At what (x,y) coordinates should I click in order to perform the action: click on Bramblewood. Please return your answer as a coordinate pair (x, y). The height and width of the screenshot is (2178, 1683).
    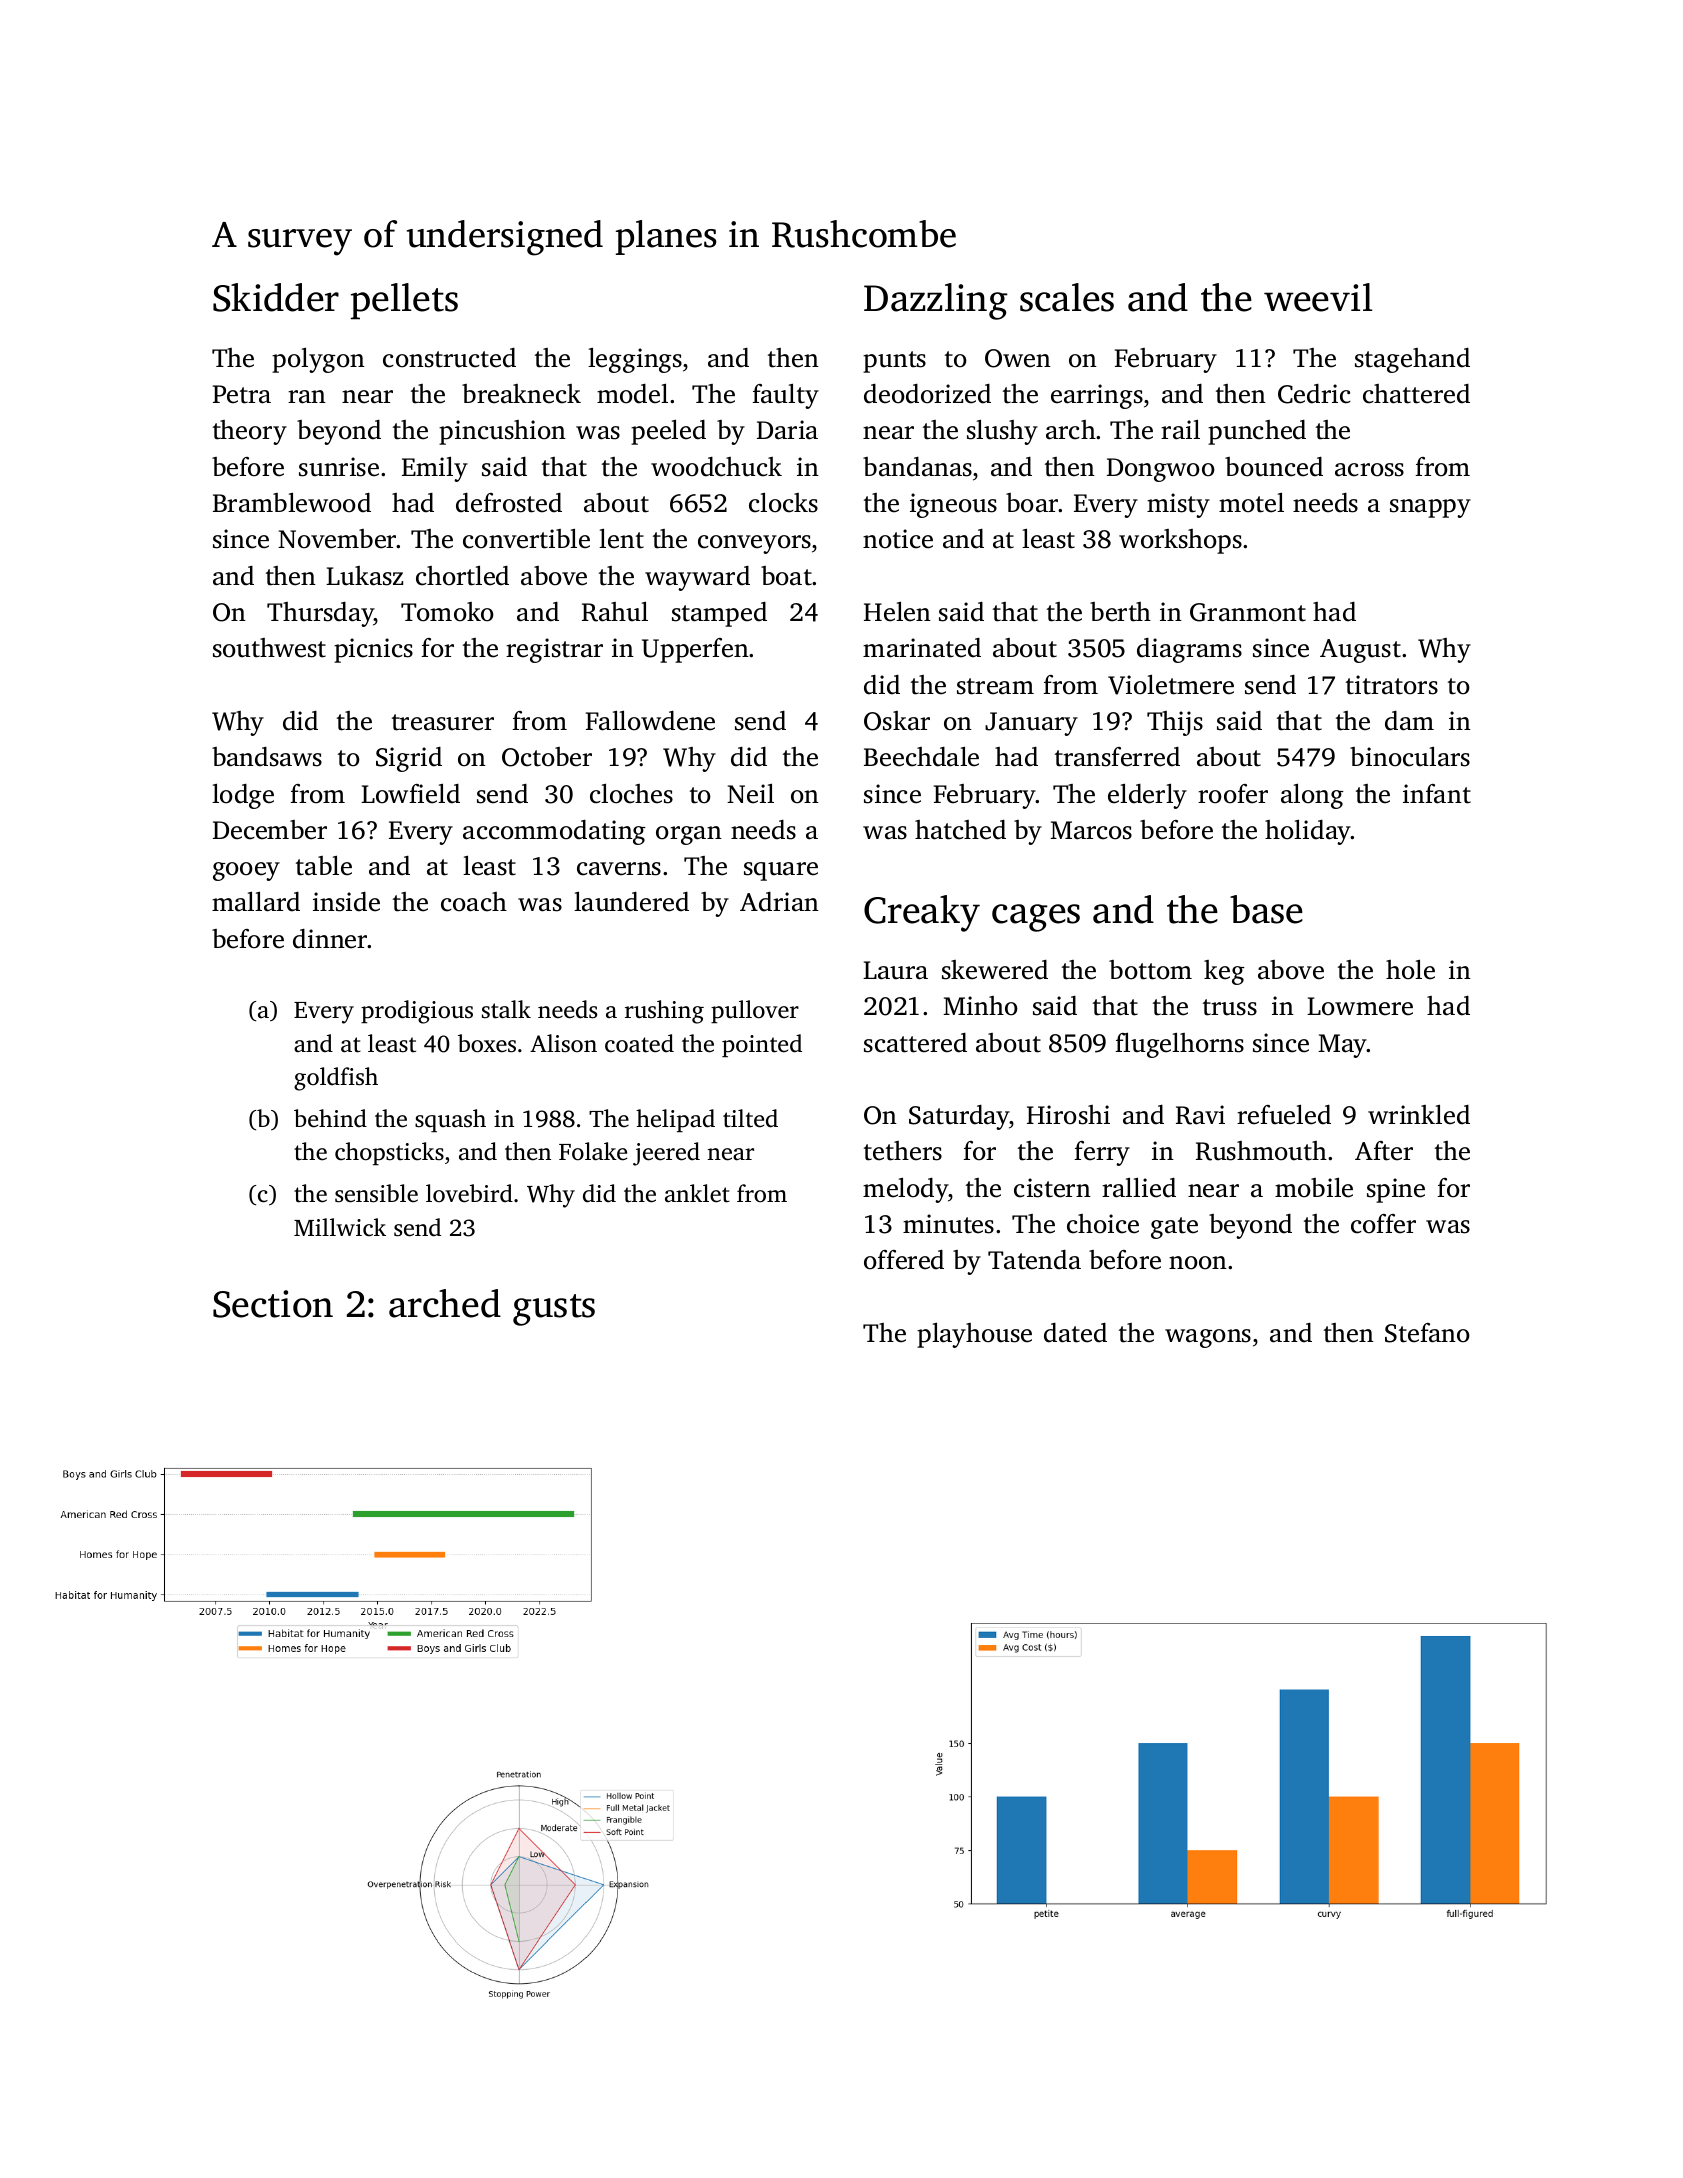
    Looking at the image, I should click on (292, 503).
